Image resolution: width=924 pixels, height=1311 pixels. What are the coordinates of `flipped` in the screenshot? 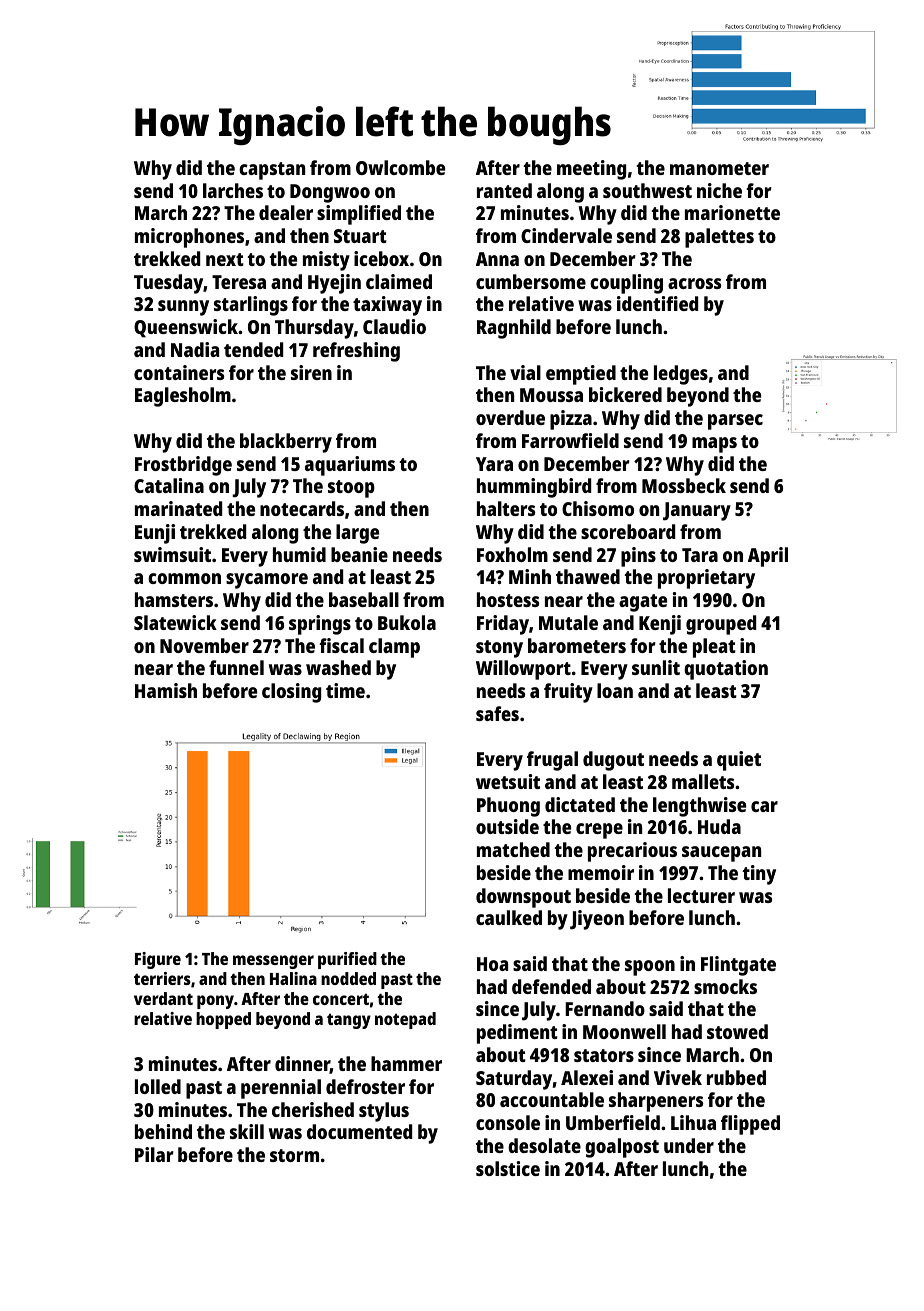 It's located at (750, 1125).
